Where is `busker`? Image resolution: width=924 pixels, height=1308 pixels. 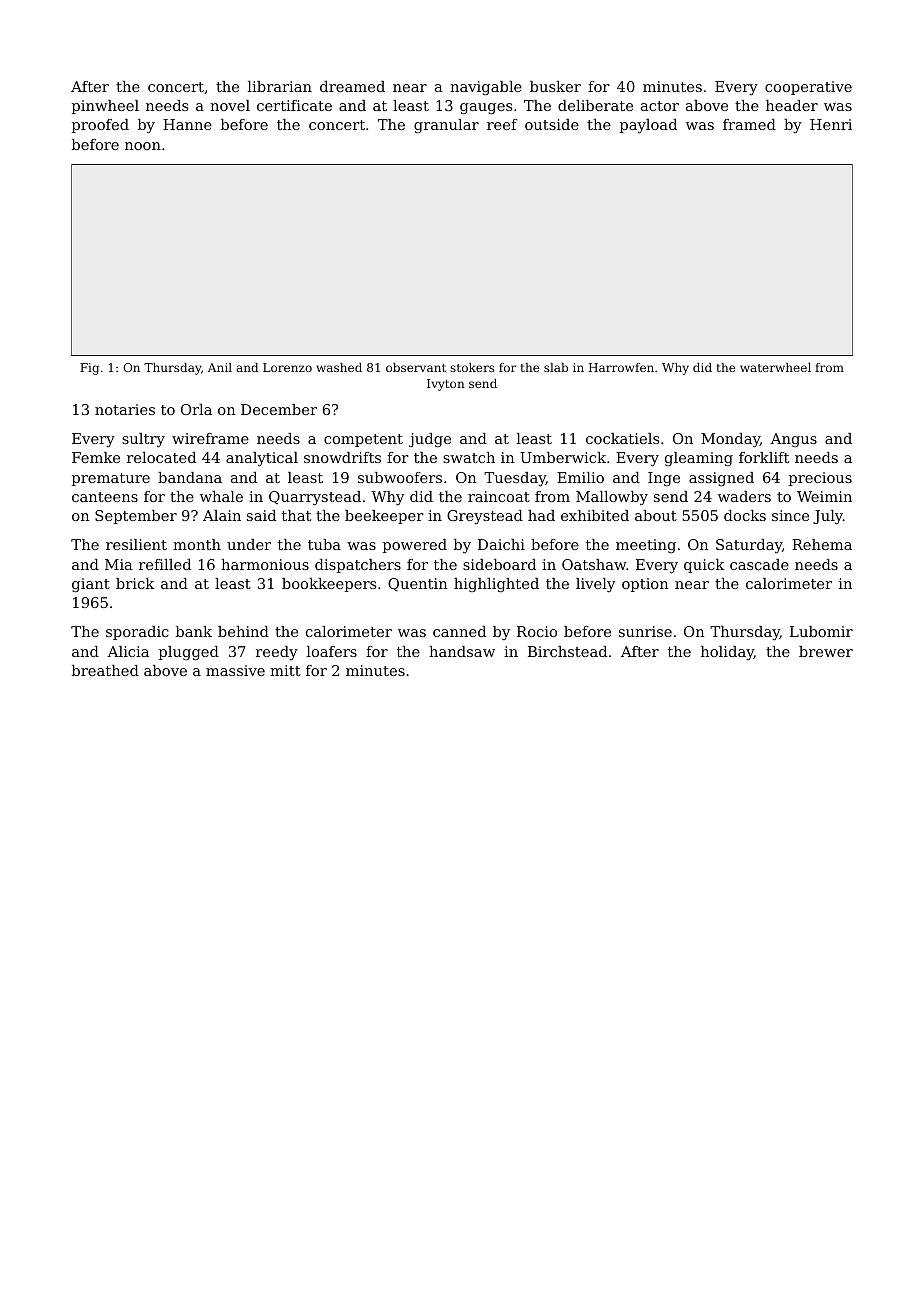 busker is located at coordinates (555, 86).
